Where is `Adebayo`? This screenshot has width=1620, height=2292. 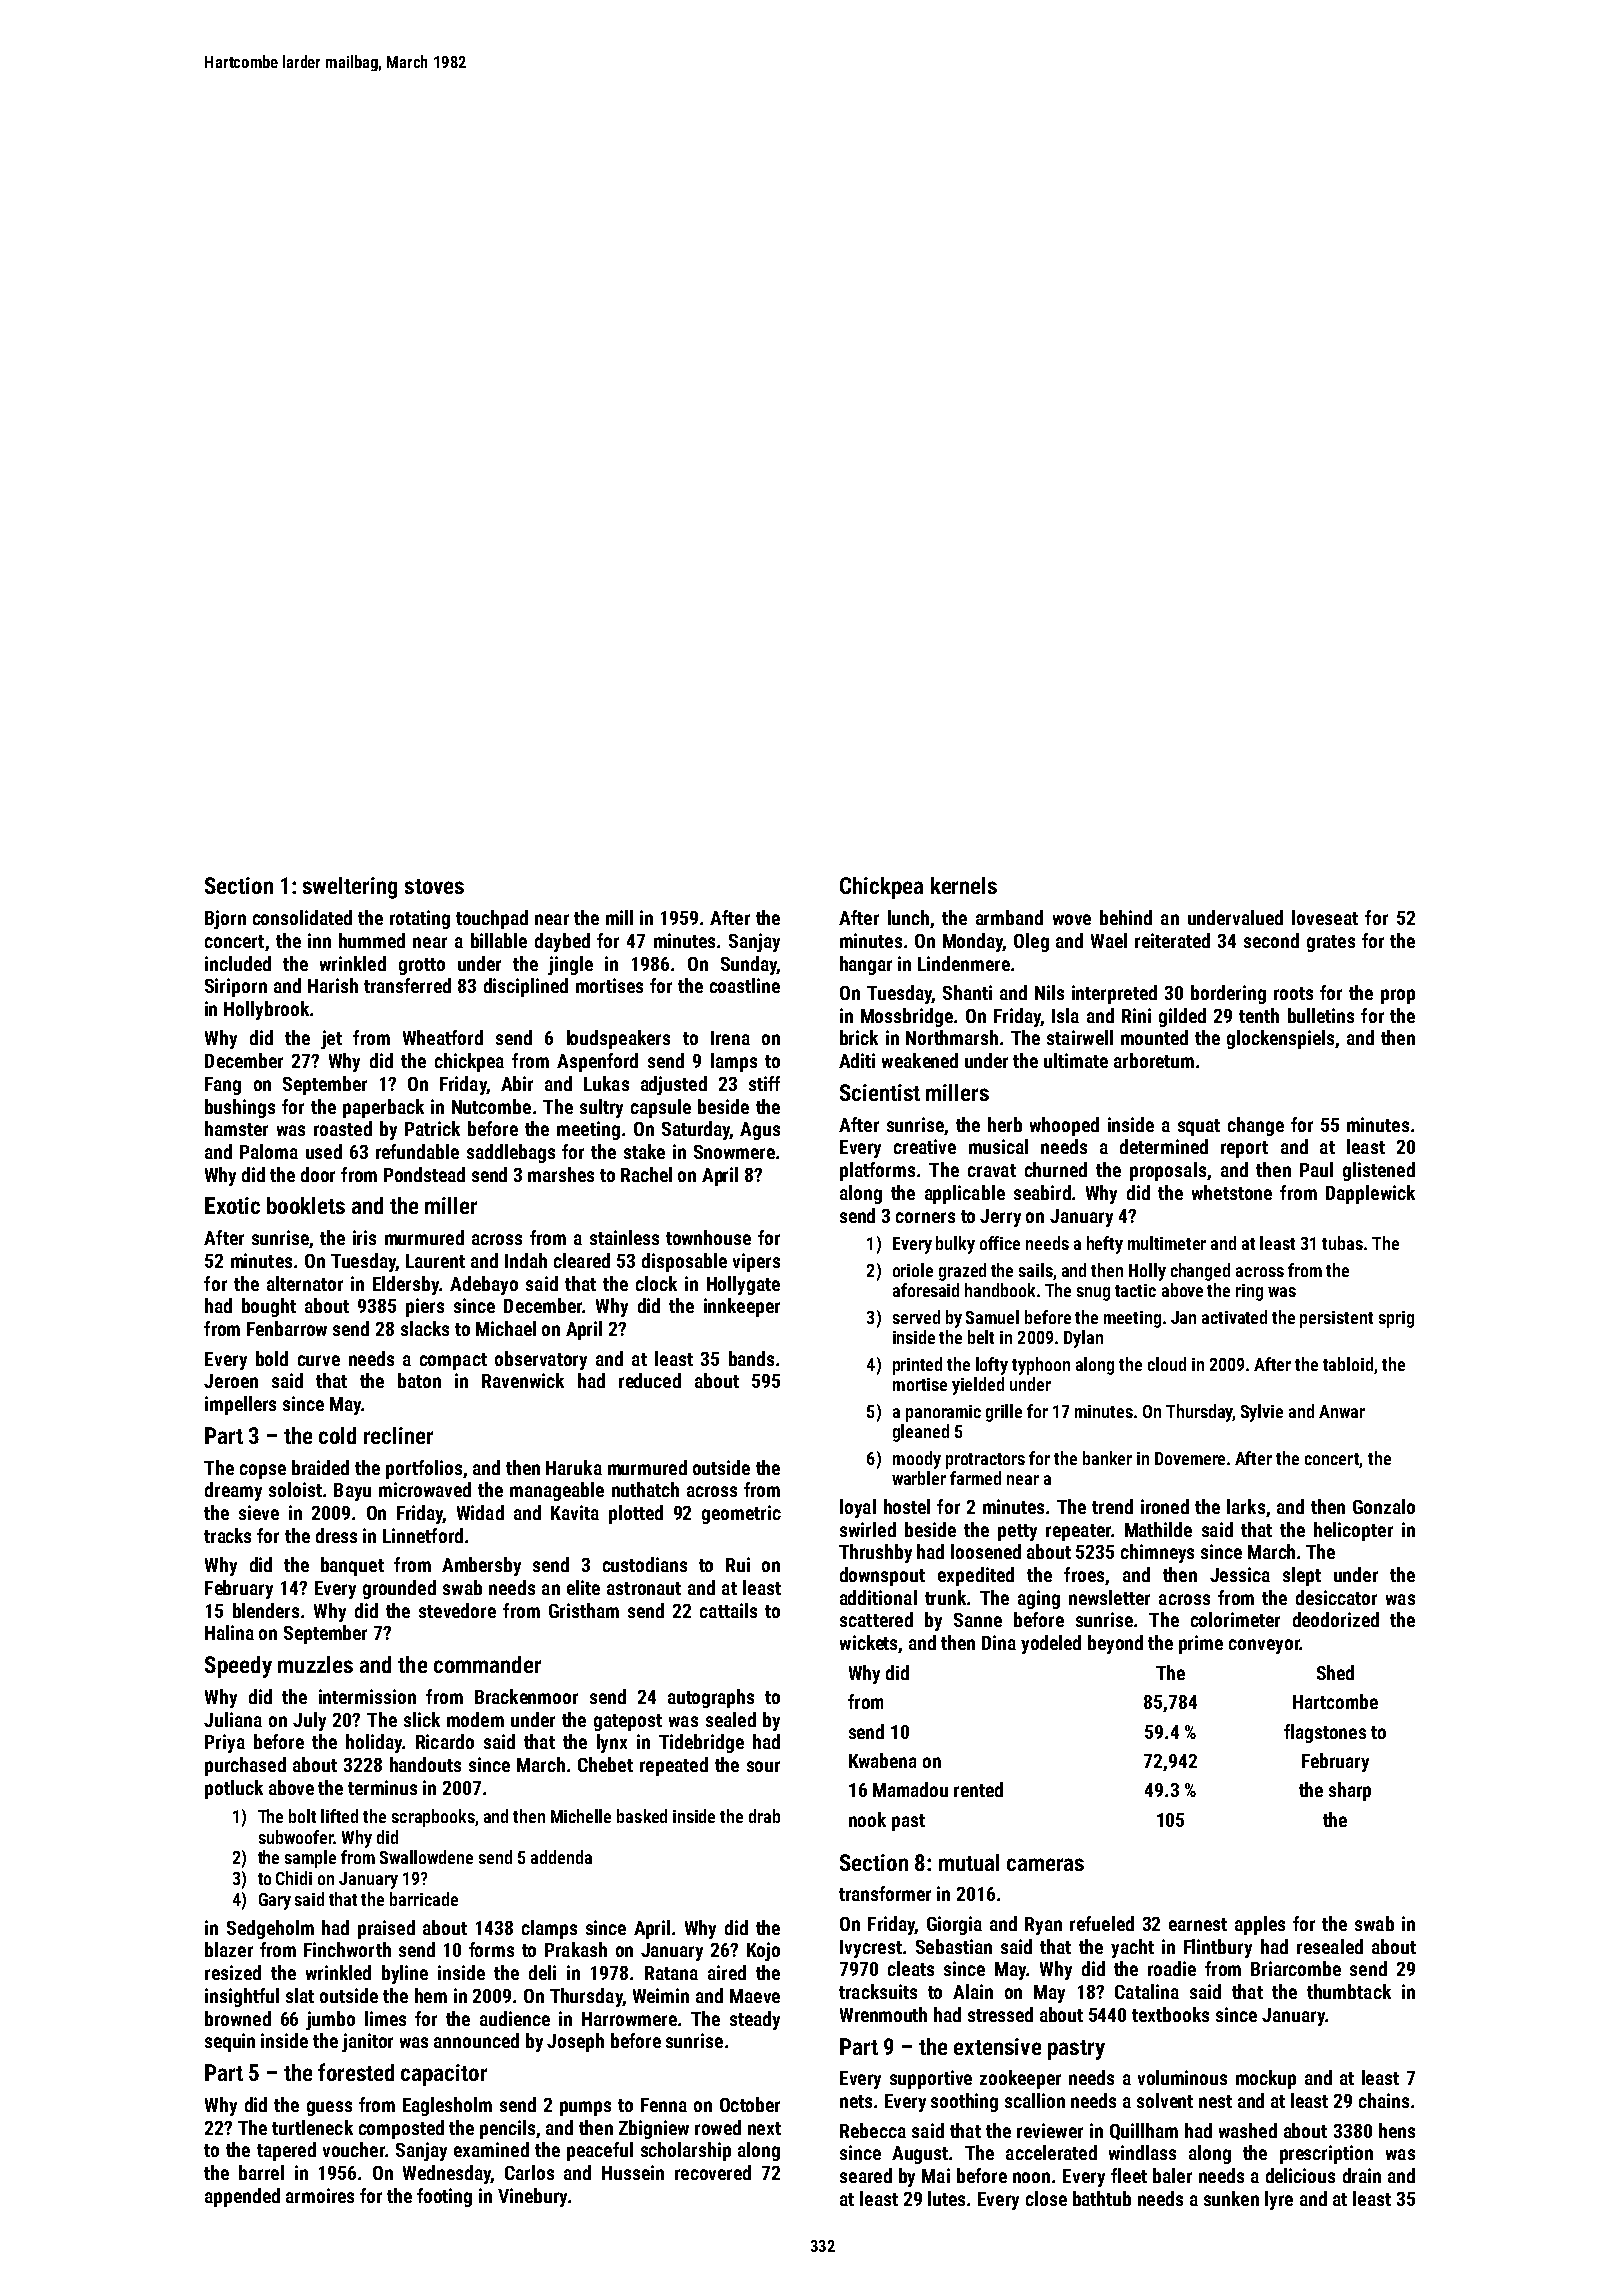
Adebayo is located at coordinates (484, 1285).
